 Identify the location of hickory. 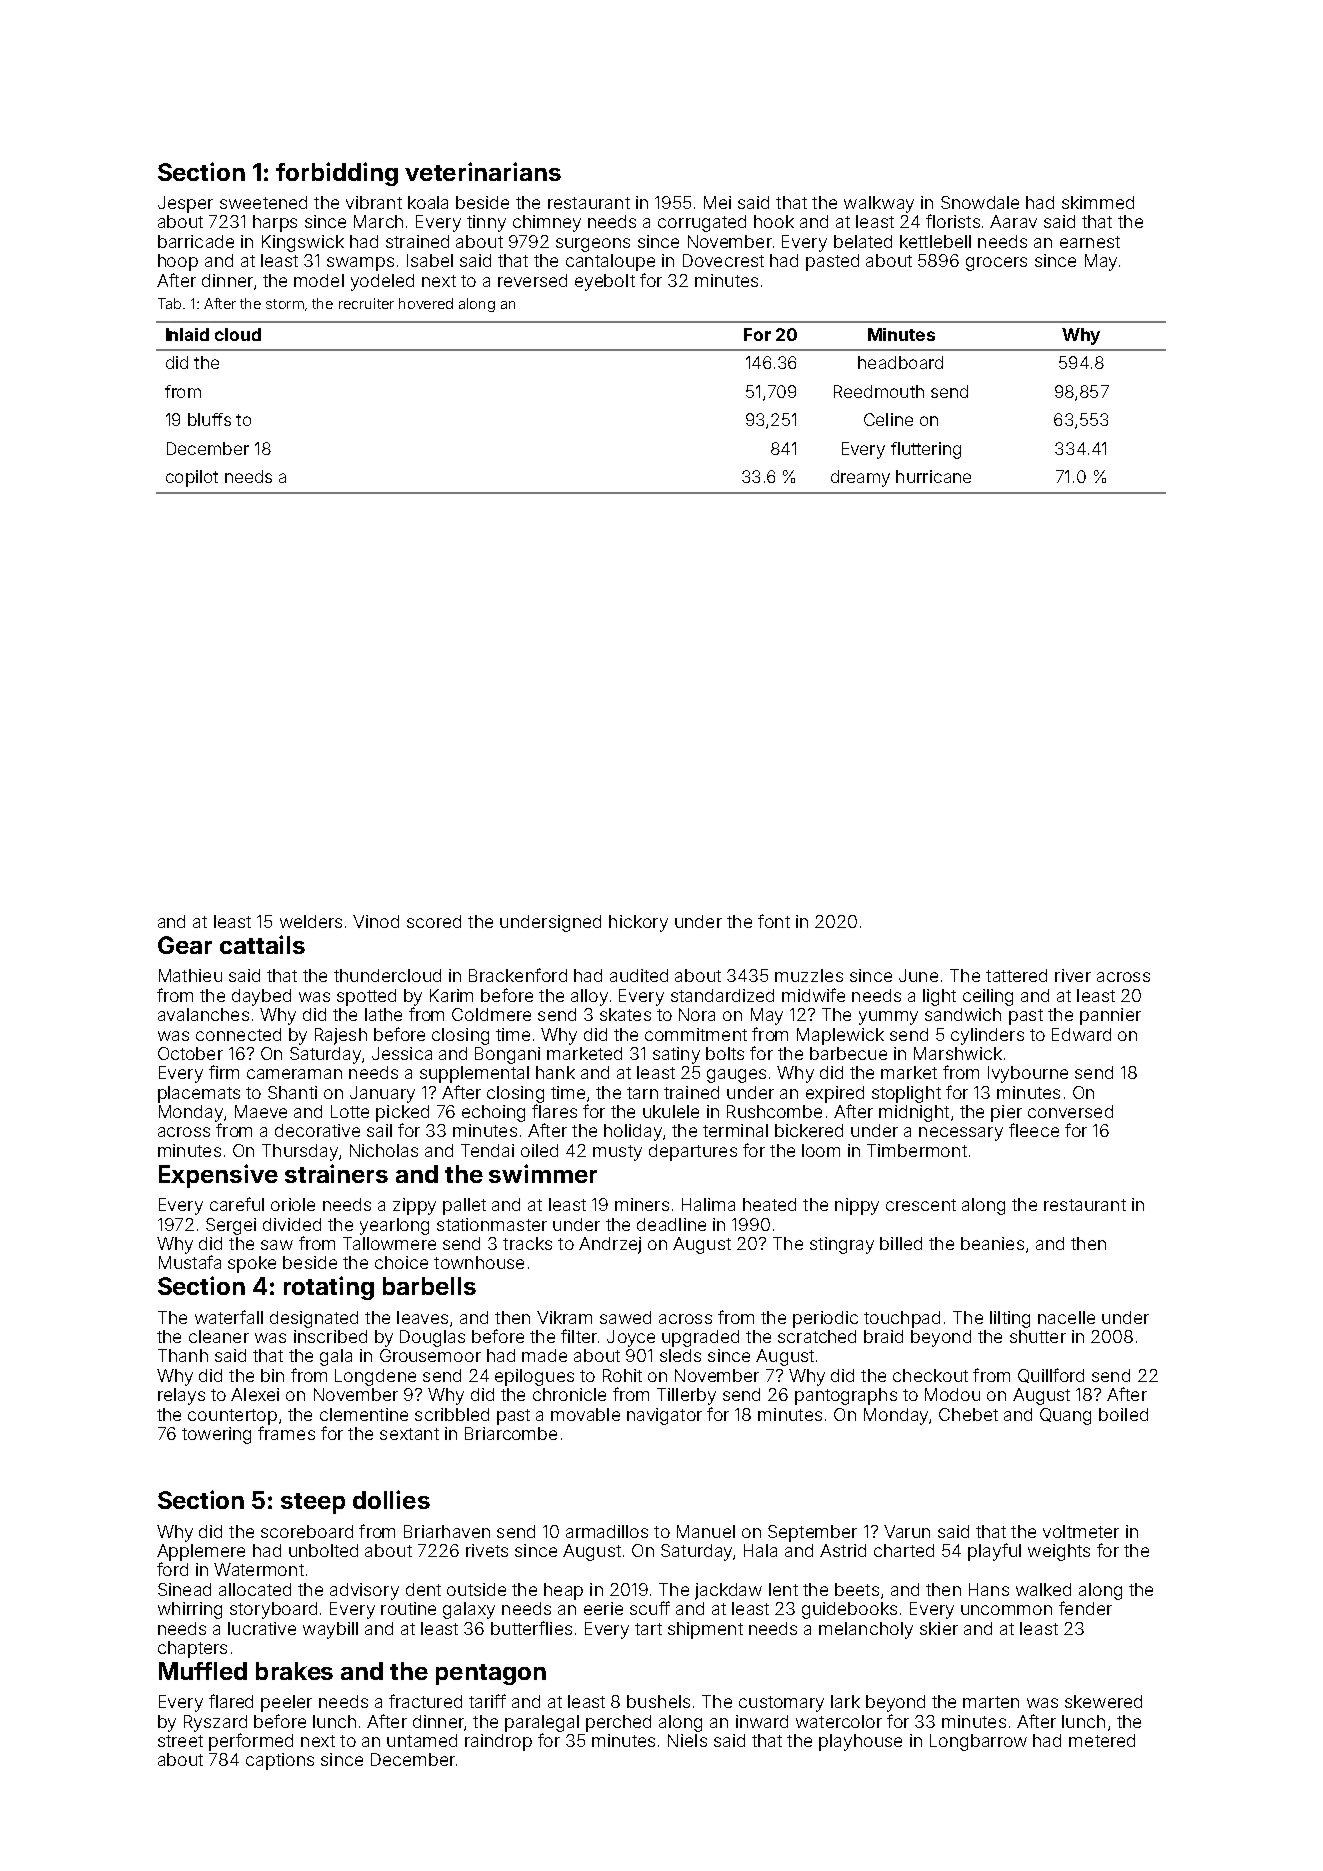
(638, 923).
